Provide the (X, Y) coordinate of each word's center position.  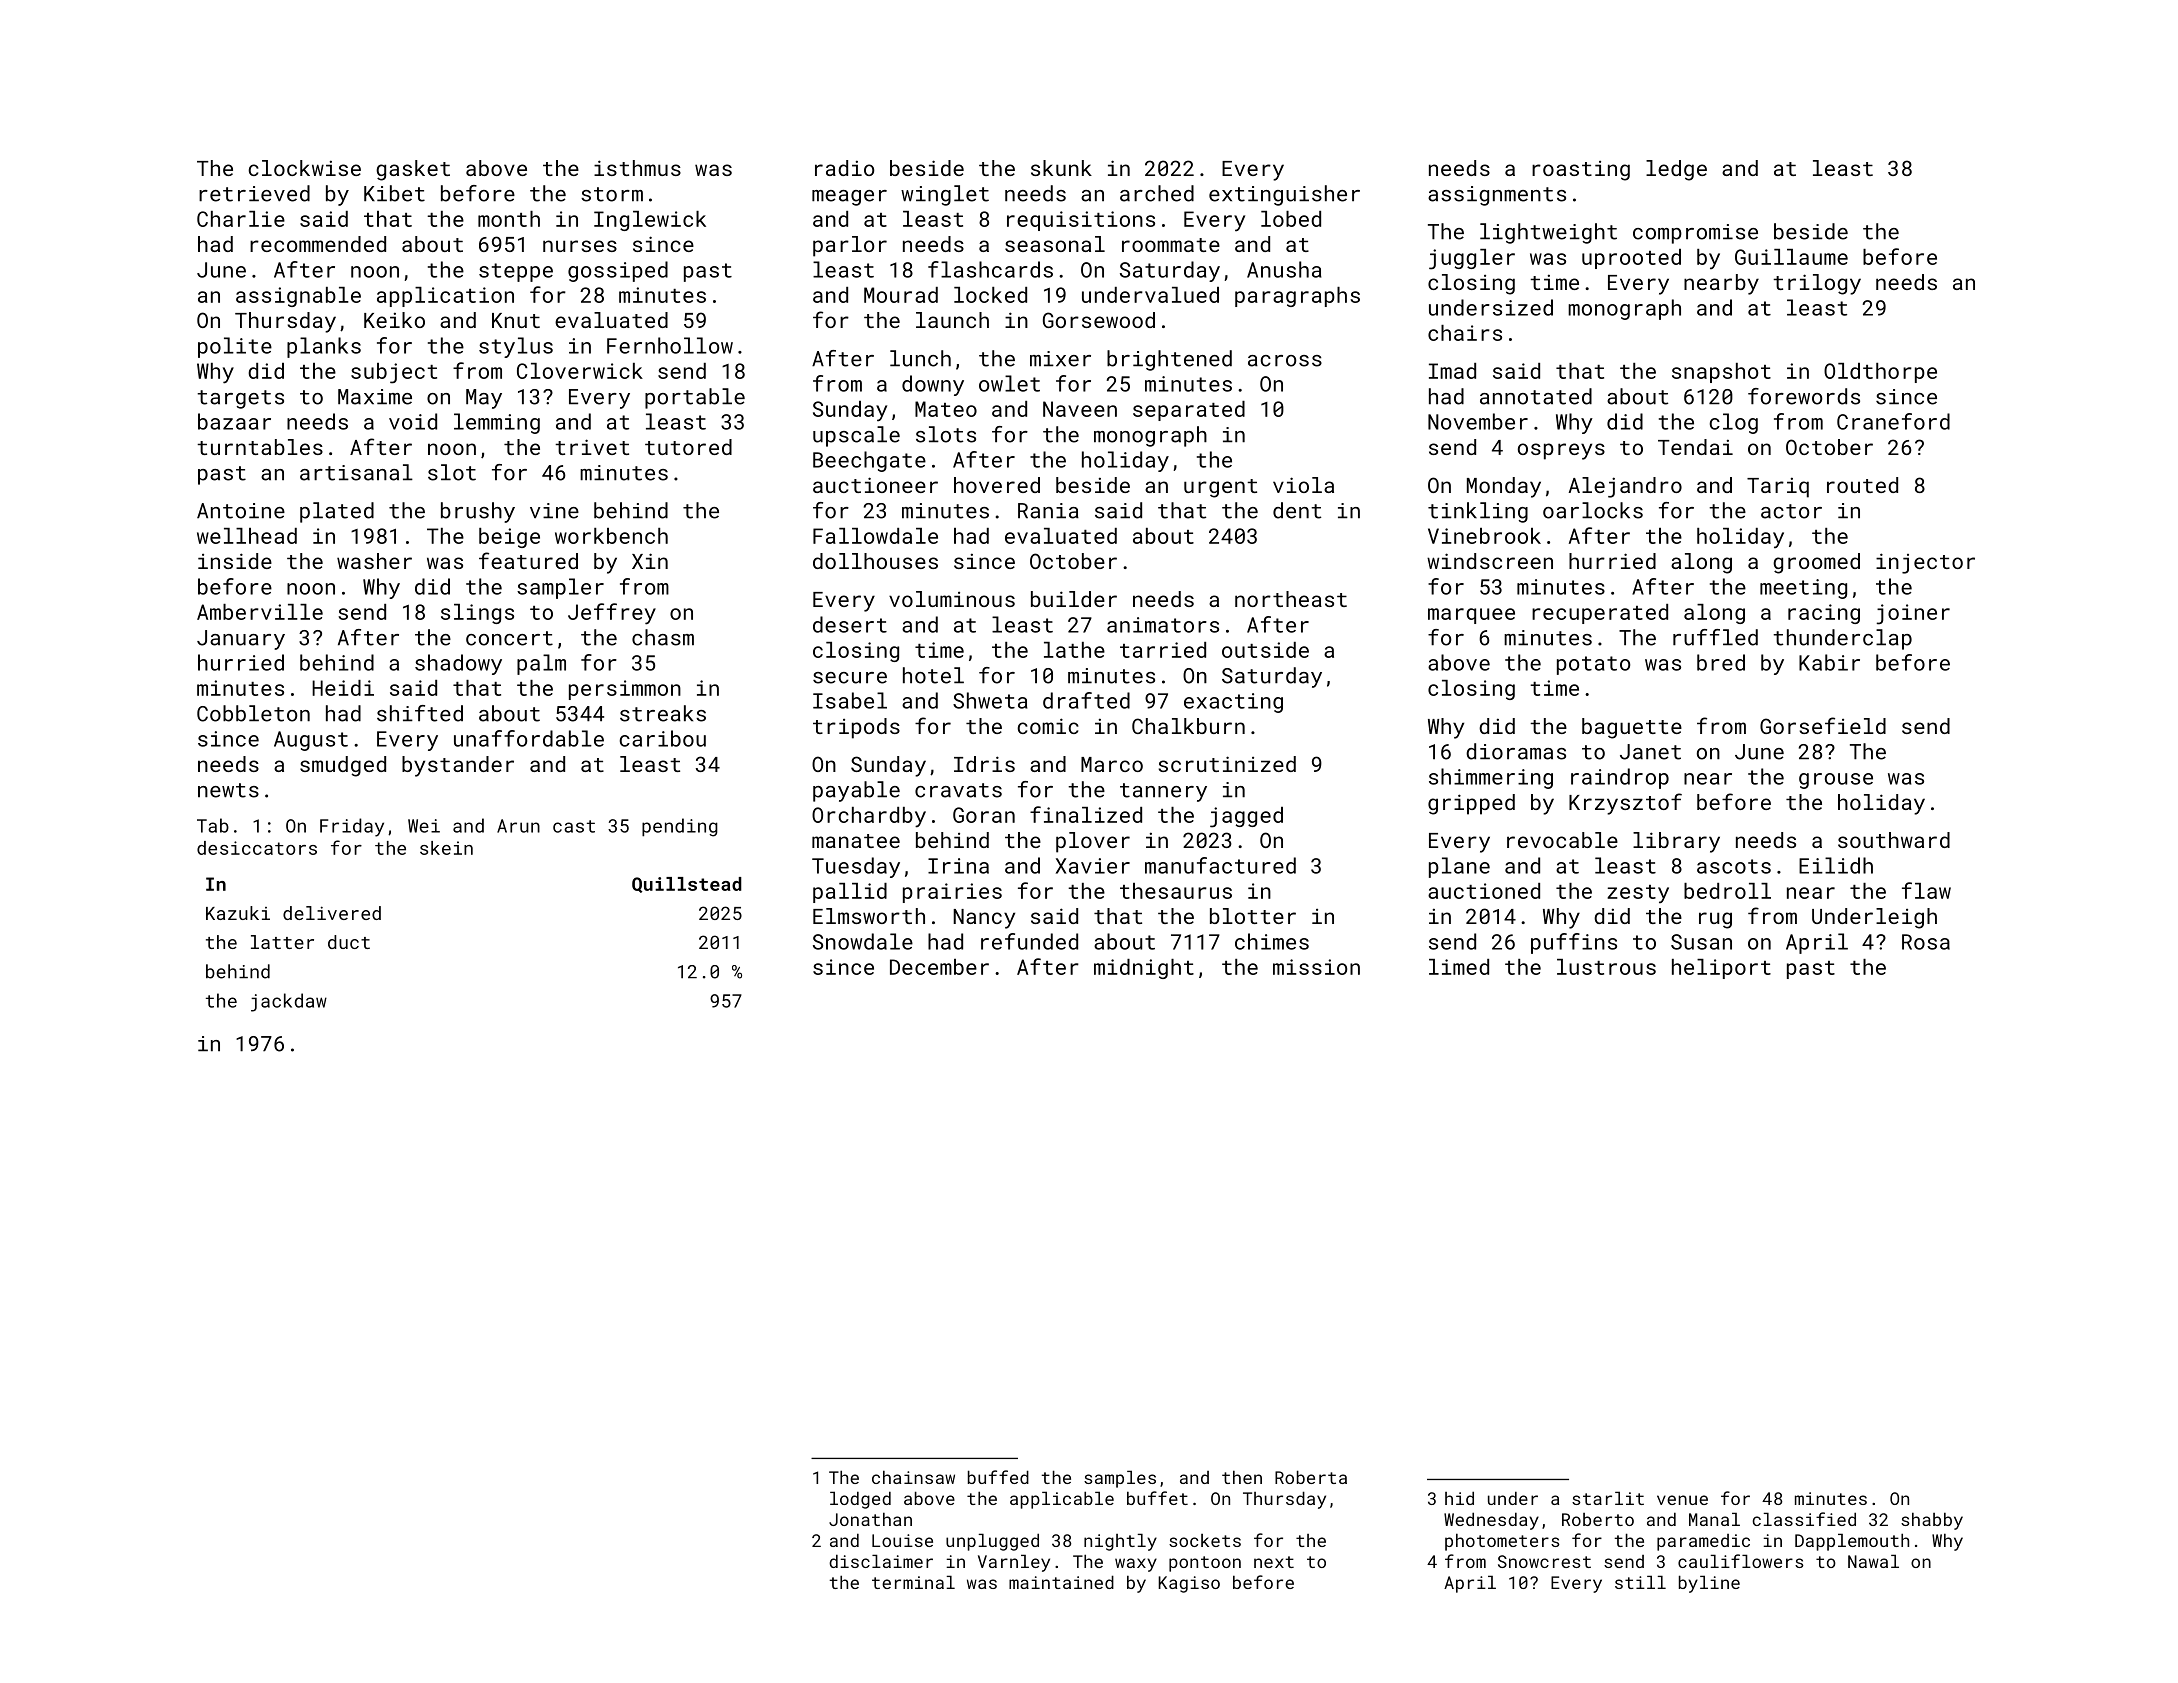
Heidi (343, 688)
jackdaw (289, 1002)
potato (1593, 665)
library (1676, 842)
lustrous (1606, 967)
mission (1316, 967)
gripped (1471, 804)
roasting (1581, 171)
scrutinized (1227, 764)
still (1640, 1582)
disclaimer (881, 1561)
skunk (1061, 168)
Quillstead (687, 885)
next (1274, 1562)
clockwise (304, 168)
